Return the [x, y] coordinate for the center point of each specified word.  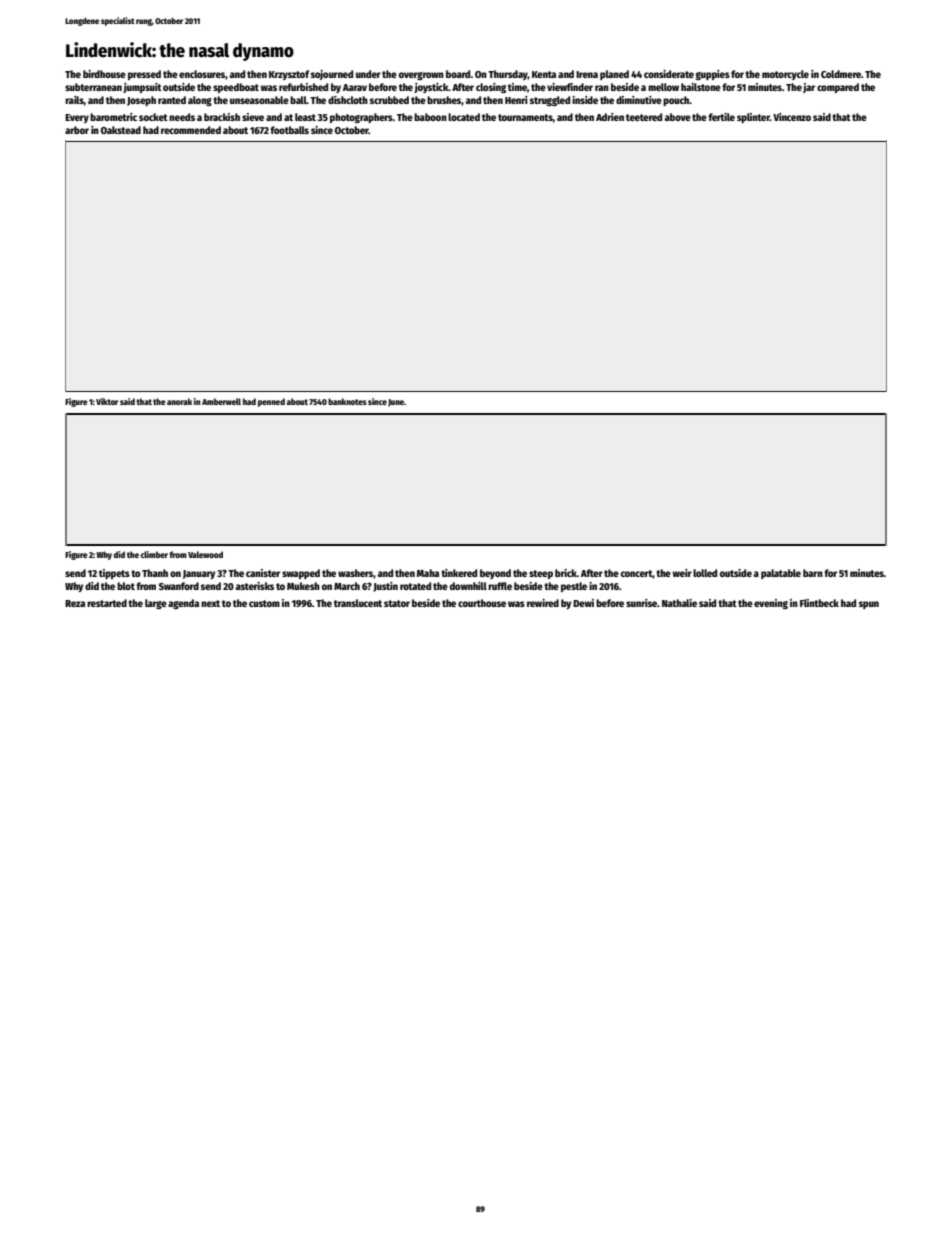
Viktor [107, 401]
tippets [114, 574]
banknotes [347, 401]
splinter [753, 118]
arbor [77, 130]
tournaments [525, 117]
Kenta [544, 74]
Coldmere [841, 74]
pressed [144, 75]
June [396, 402]
